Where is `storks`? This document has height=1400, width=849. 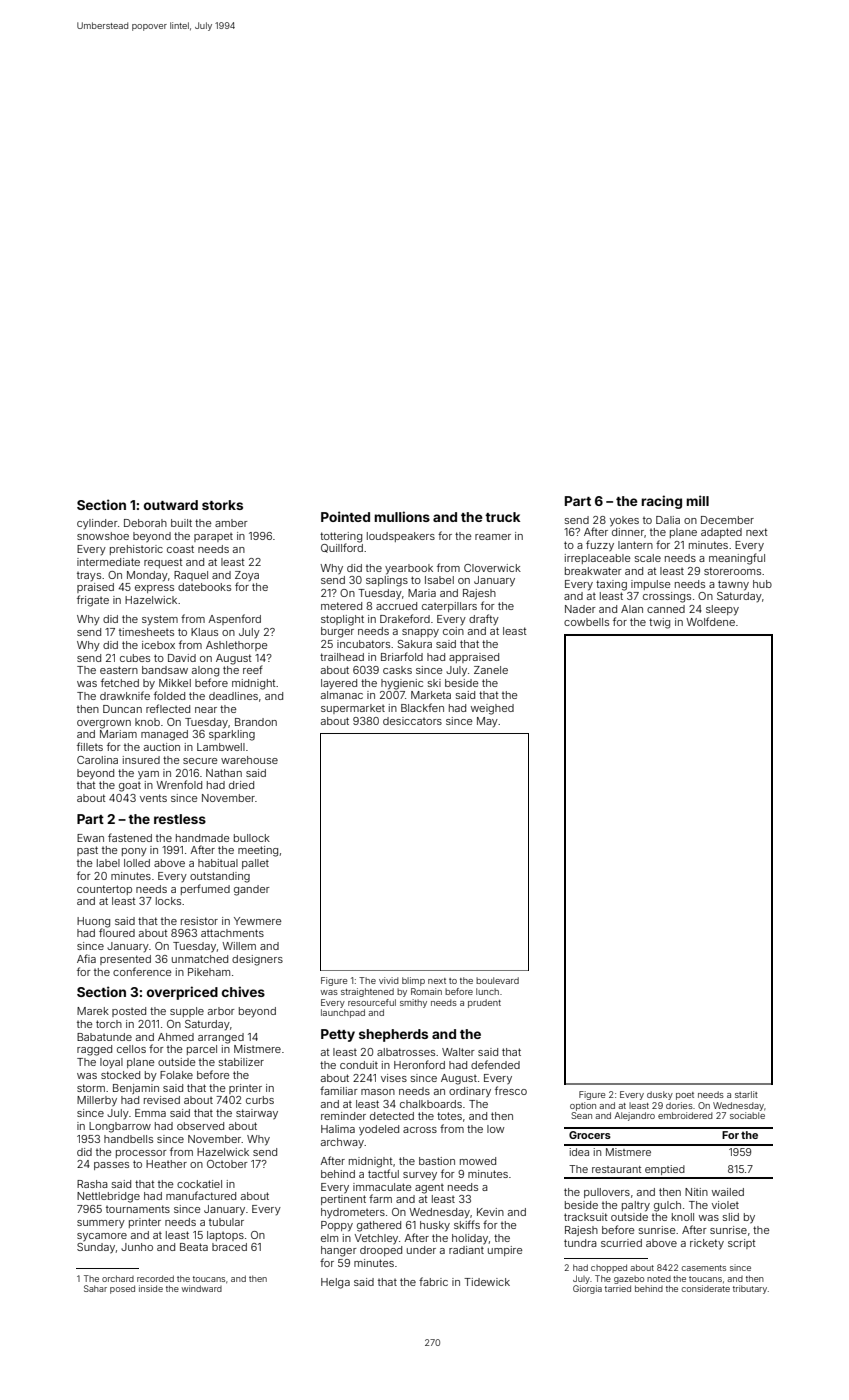 storks is located at coordinates (222, 505).
